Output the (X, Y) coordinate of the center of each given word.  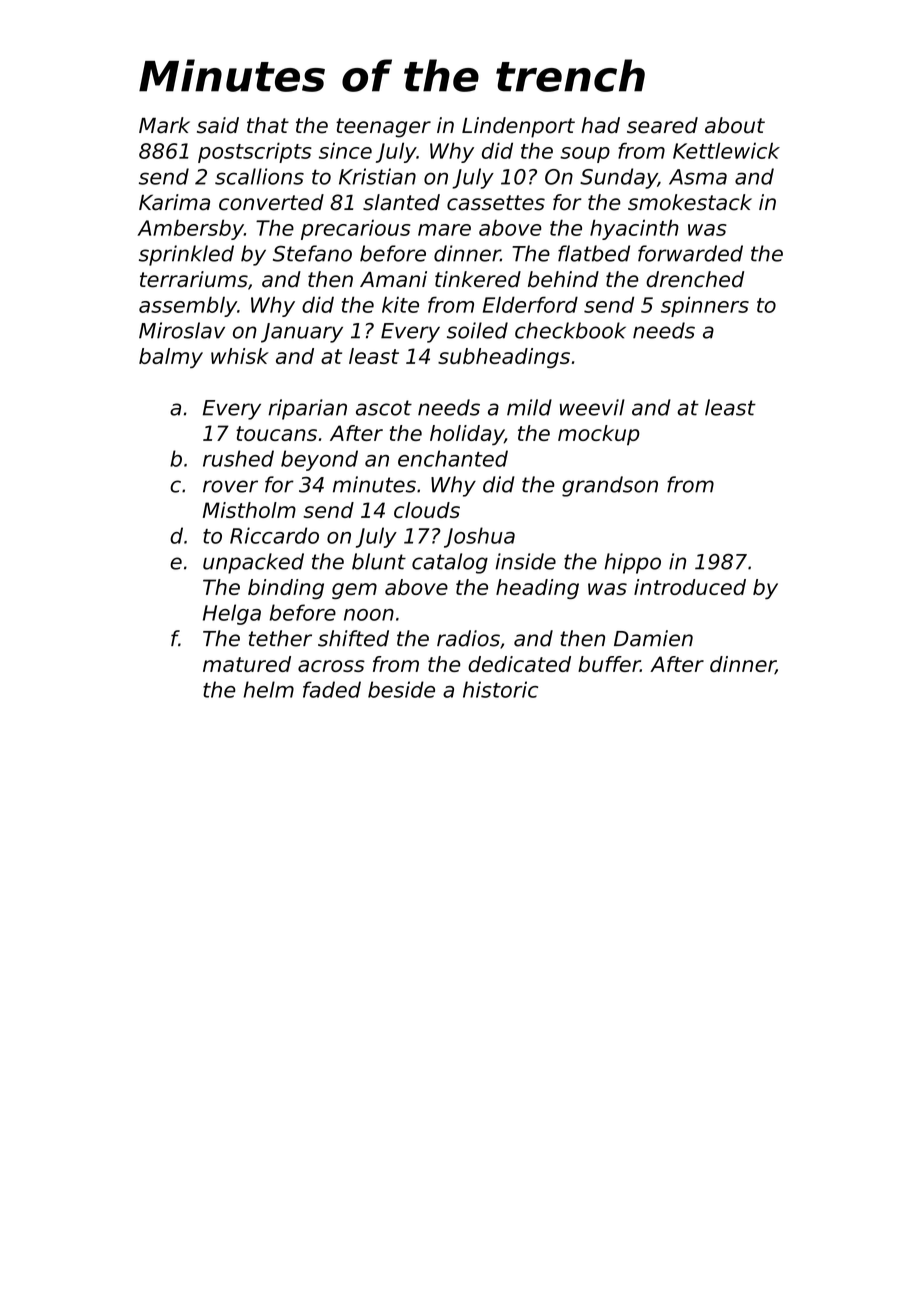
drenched (695, 279)
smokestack (690, 202)
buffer (609, 664)
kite (400, 305)
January (302, 333)
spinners (705, 306)
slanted (401, 202)
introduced (690, 587)
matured (247, 664)
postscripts (255, 152)
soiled (477, 330)
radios (468, 638)
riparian (307, 409)
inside (525, 561)
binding (286, 589)
